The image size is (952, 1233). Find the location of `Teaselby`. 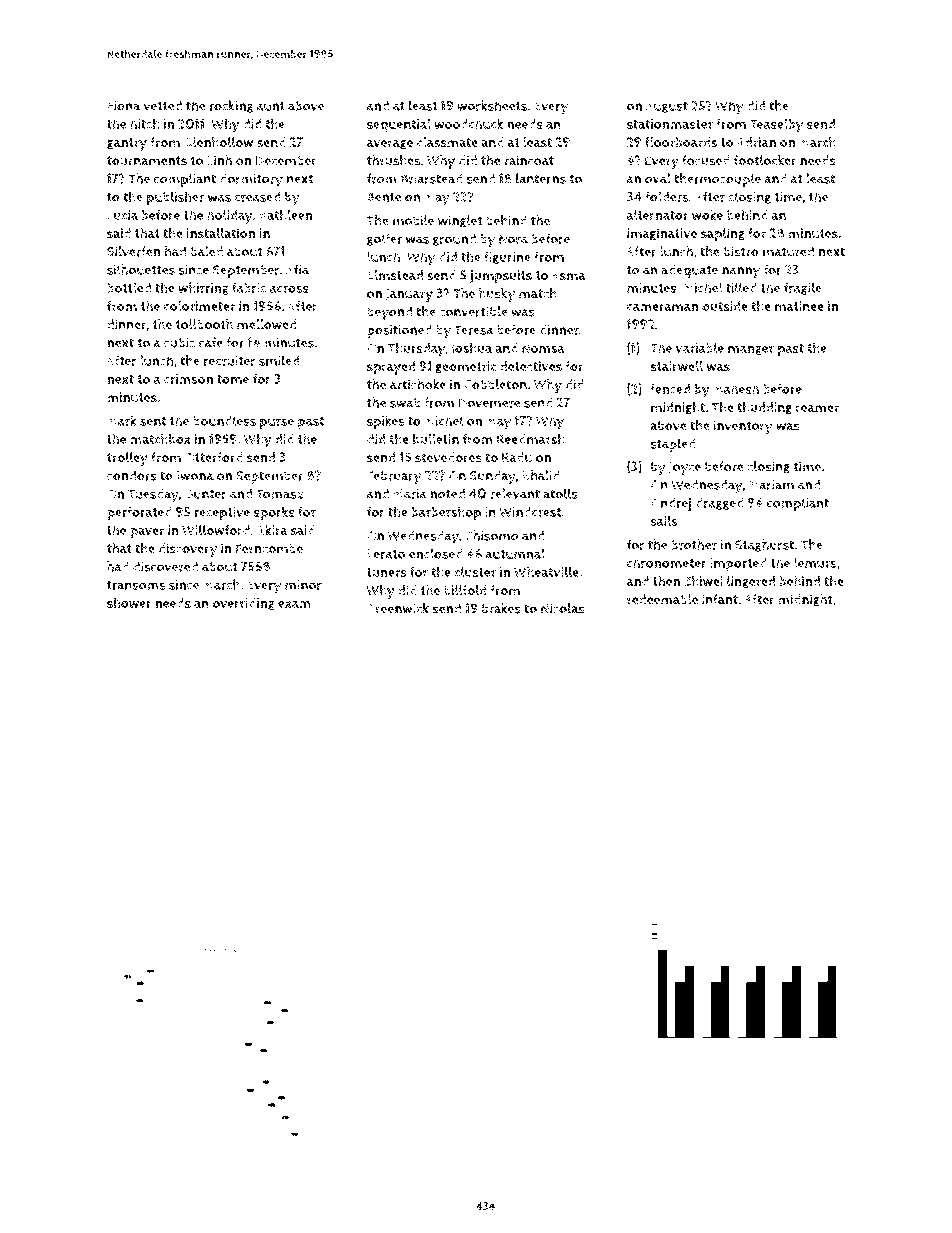

Teaselby is located at coordinates (776, 125).
